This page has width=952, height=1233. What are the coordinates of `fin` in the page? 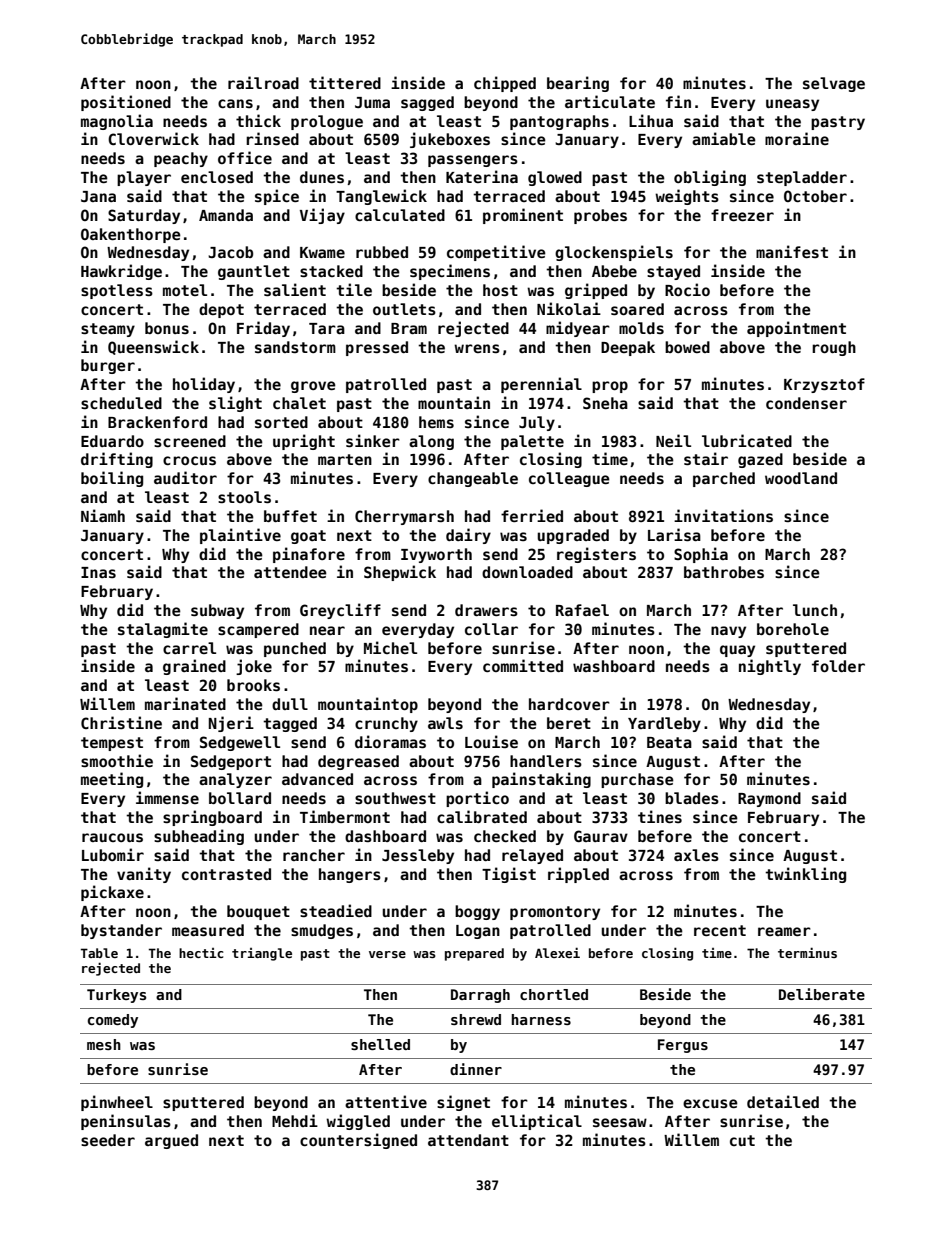 It's located at (678, 101).
